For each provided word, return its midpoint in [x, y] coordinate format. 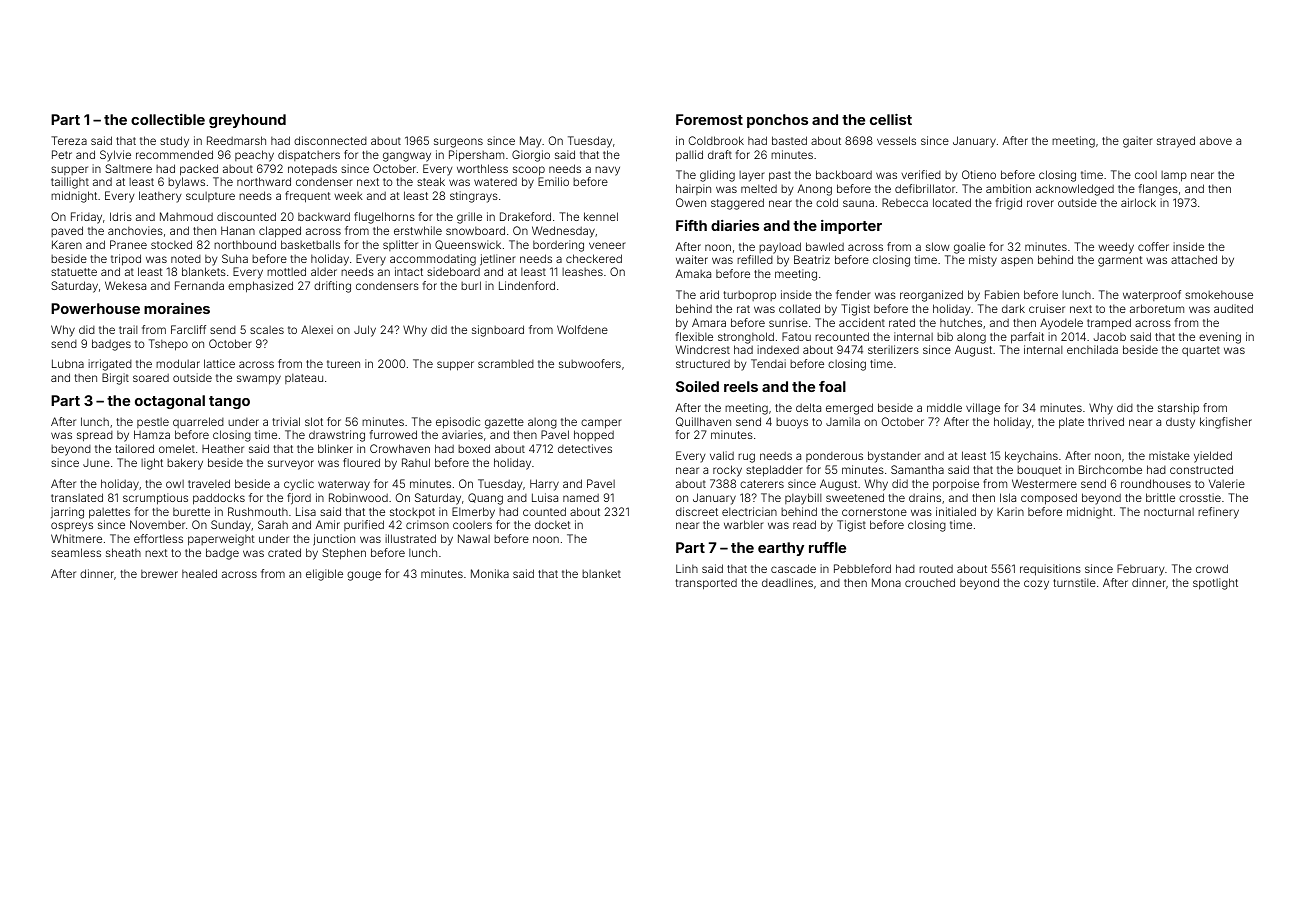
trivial [286, 421]
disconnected [330, 140]
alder [324, 271]
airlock [1138, 202]
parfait [1027, 338]
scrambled [506, 364]
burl [471, 285]
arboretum [1157, 308]
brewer [159, 573]
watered [495, 181]
